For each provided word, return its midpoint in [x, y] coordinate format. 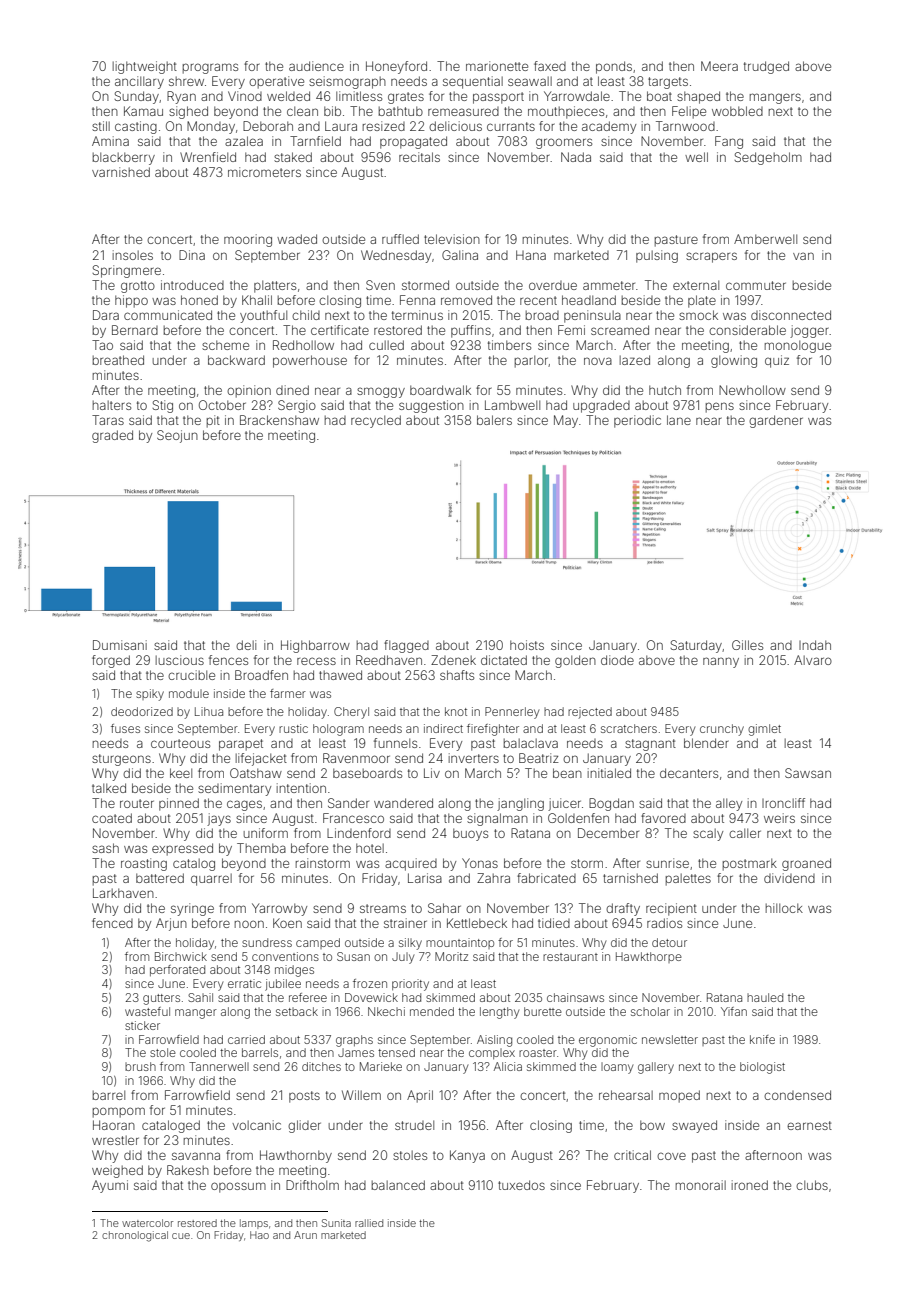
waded [297, 239]
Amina [110, 141]
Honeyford [396, 67]
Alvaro [813, 660]
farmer [288, 693]
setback [297, 1011]
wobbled [737, 111]
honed [199, 300]
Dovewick [371, 997]
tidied [554, 923]
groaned [806, 864]
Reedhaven [389, 660]
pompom [119, 1112]
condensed [797, 1095]
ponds [614, 67]
